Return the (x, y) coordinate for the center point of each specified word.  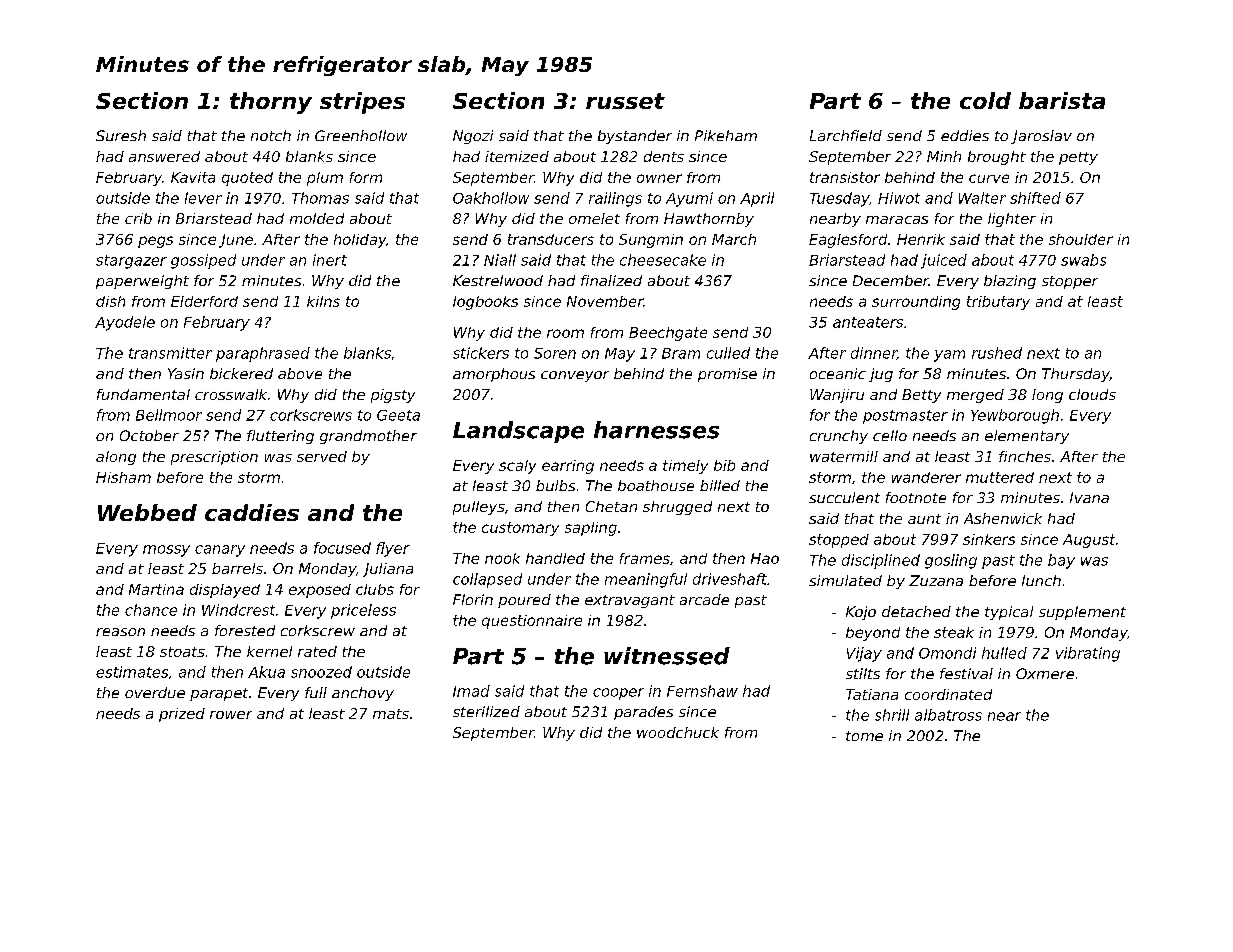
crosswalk (231, 394)
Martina (156, 589)
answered (164, 156)
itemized (517, 156)
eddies (965, 135)
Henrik (921, 239)
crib (138, 218)
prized (182, 715)
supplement (1082, 613)
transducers (551, 239)
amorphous (494, 375)
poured (524, 601)
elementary (1027, 437)
